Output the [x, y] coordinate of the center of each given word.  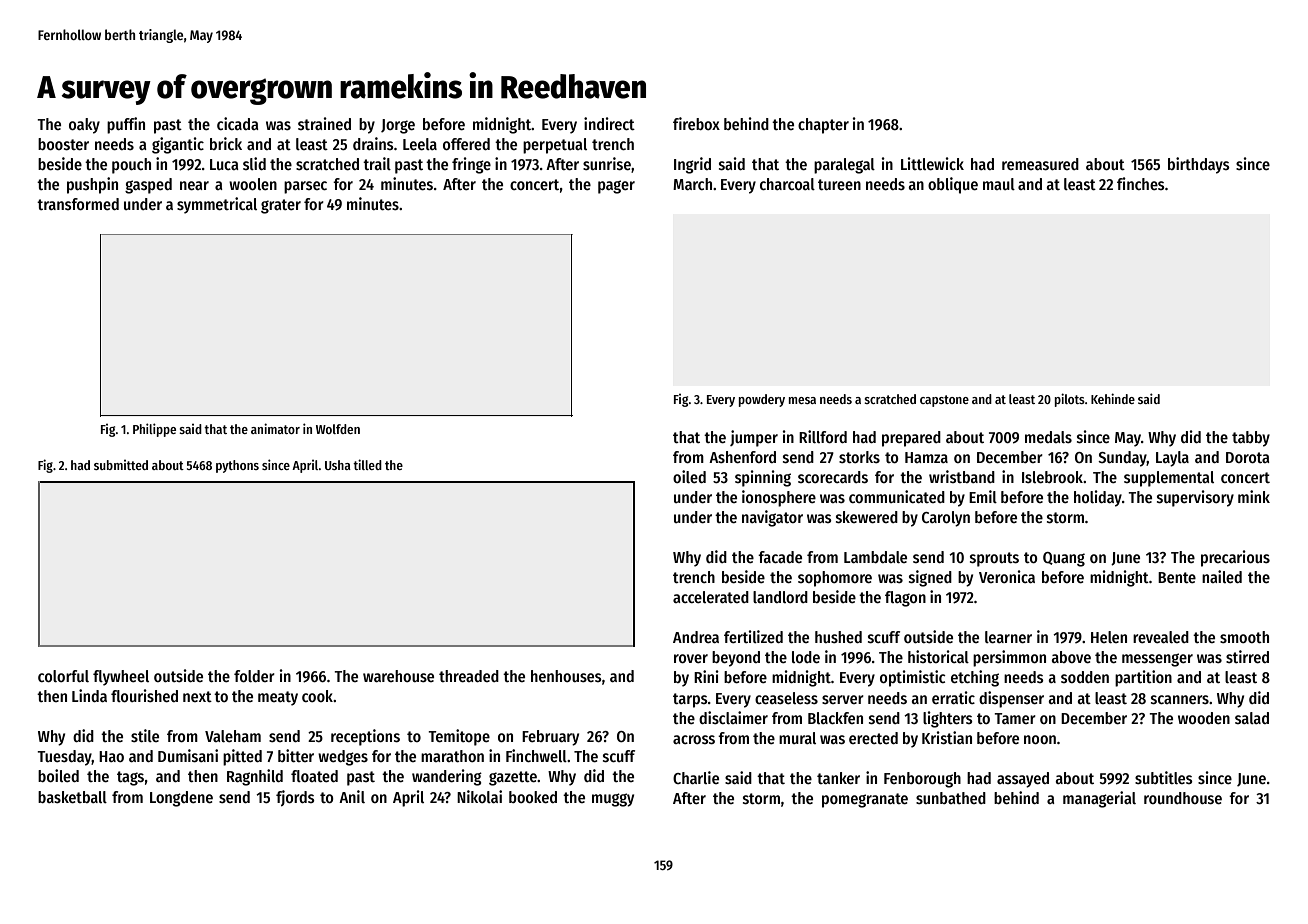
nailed [1222, 576]
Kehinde [1113, 398]
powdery [762, 400]
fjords [295, 798]
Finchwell [536, 755]
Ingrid [692, 165]
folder [254, 676]
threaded [469, 676]
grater [281, 206]
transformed [78, 204]
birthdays [1199, 165]
